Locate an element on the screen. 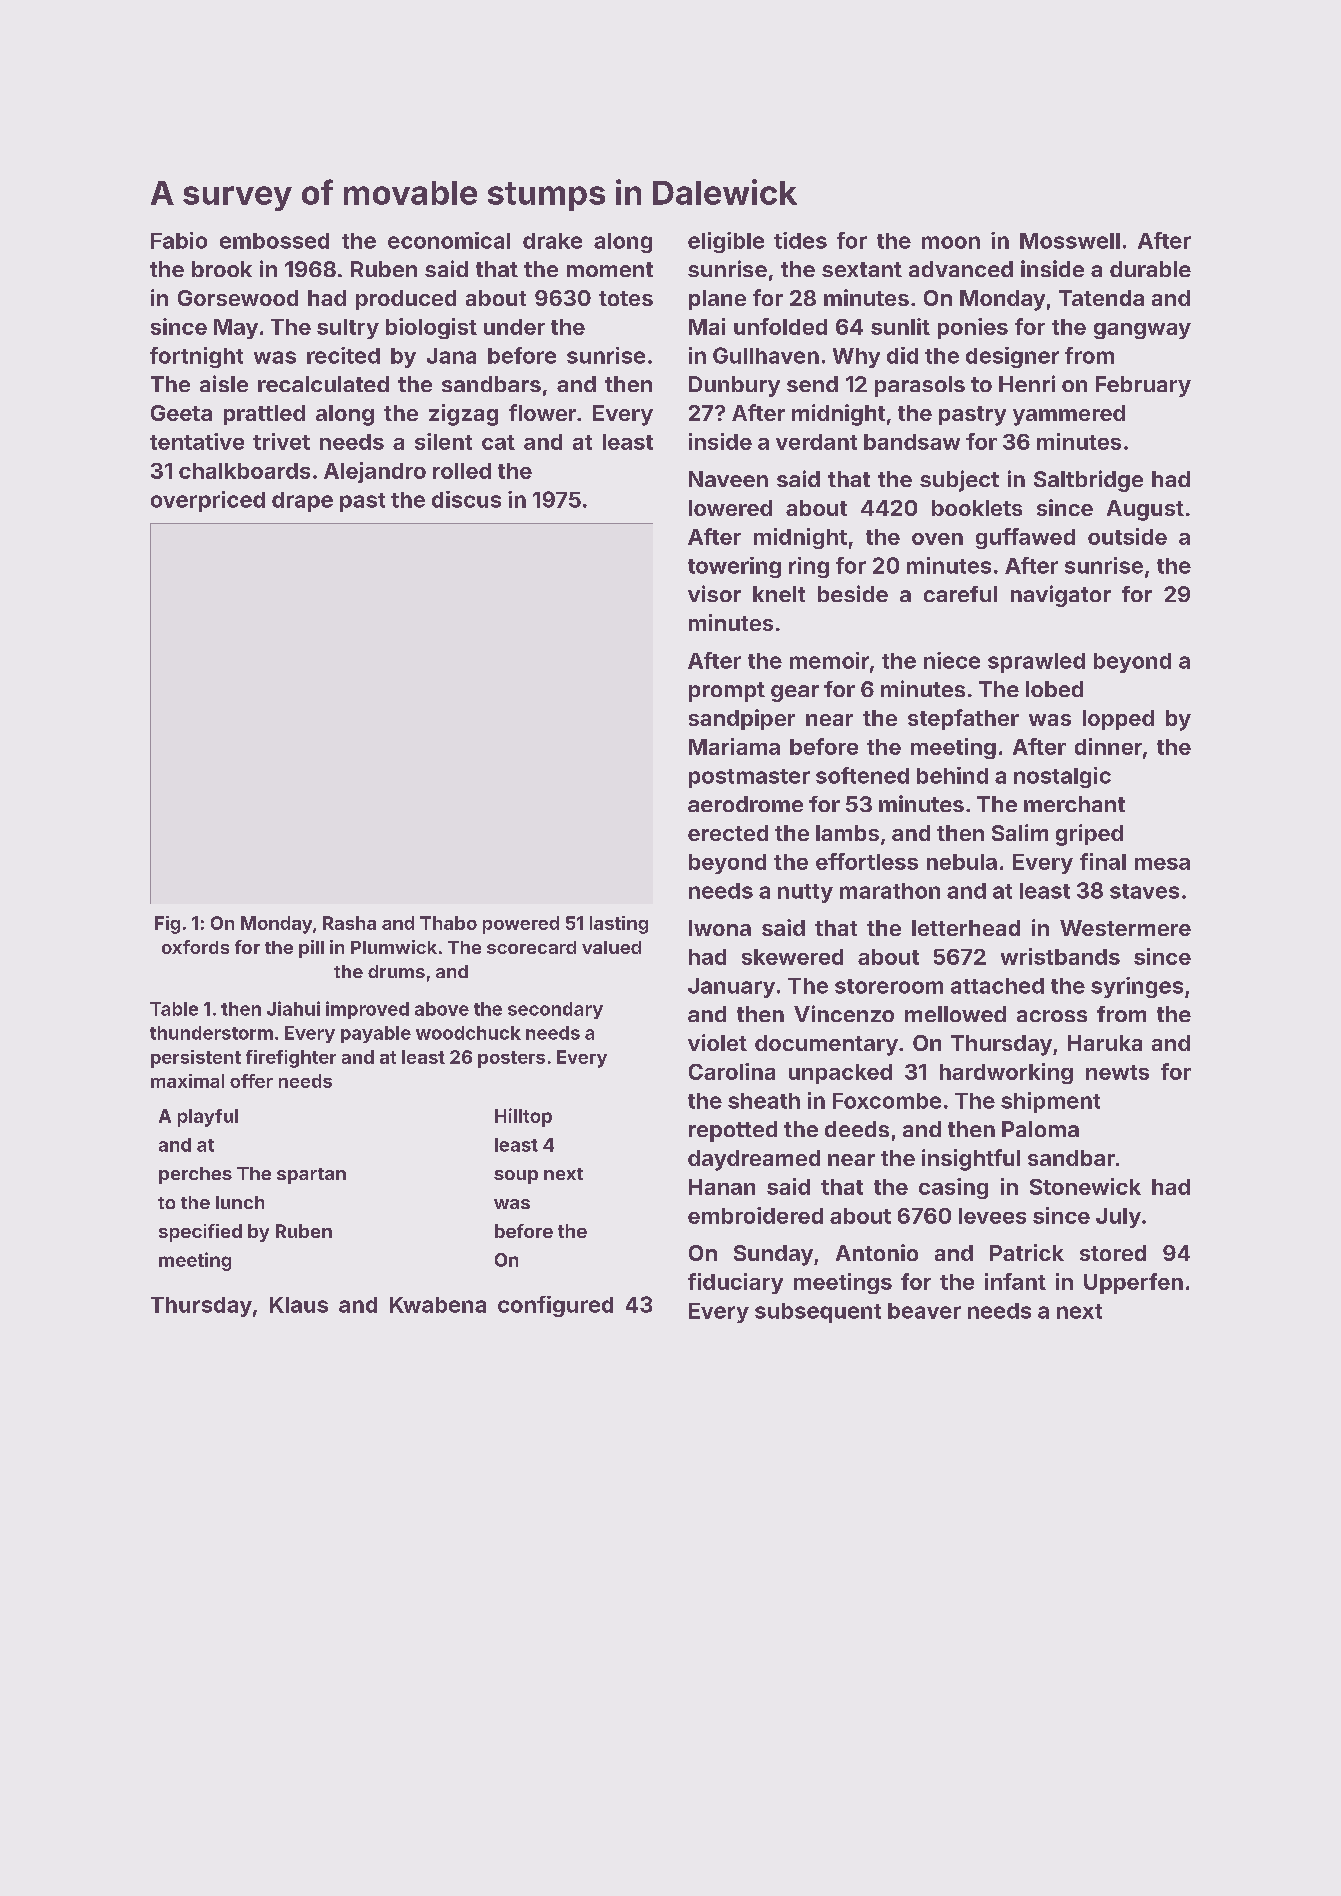  advanced is located at coordinates (961, 269).
